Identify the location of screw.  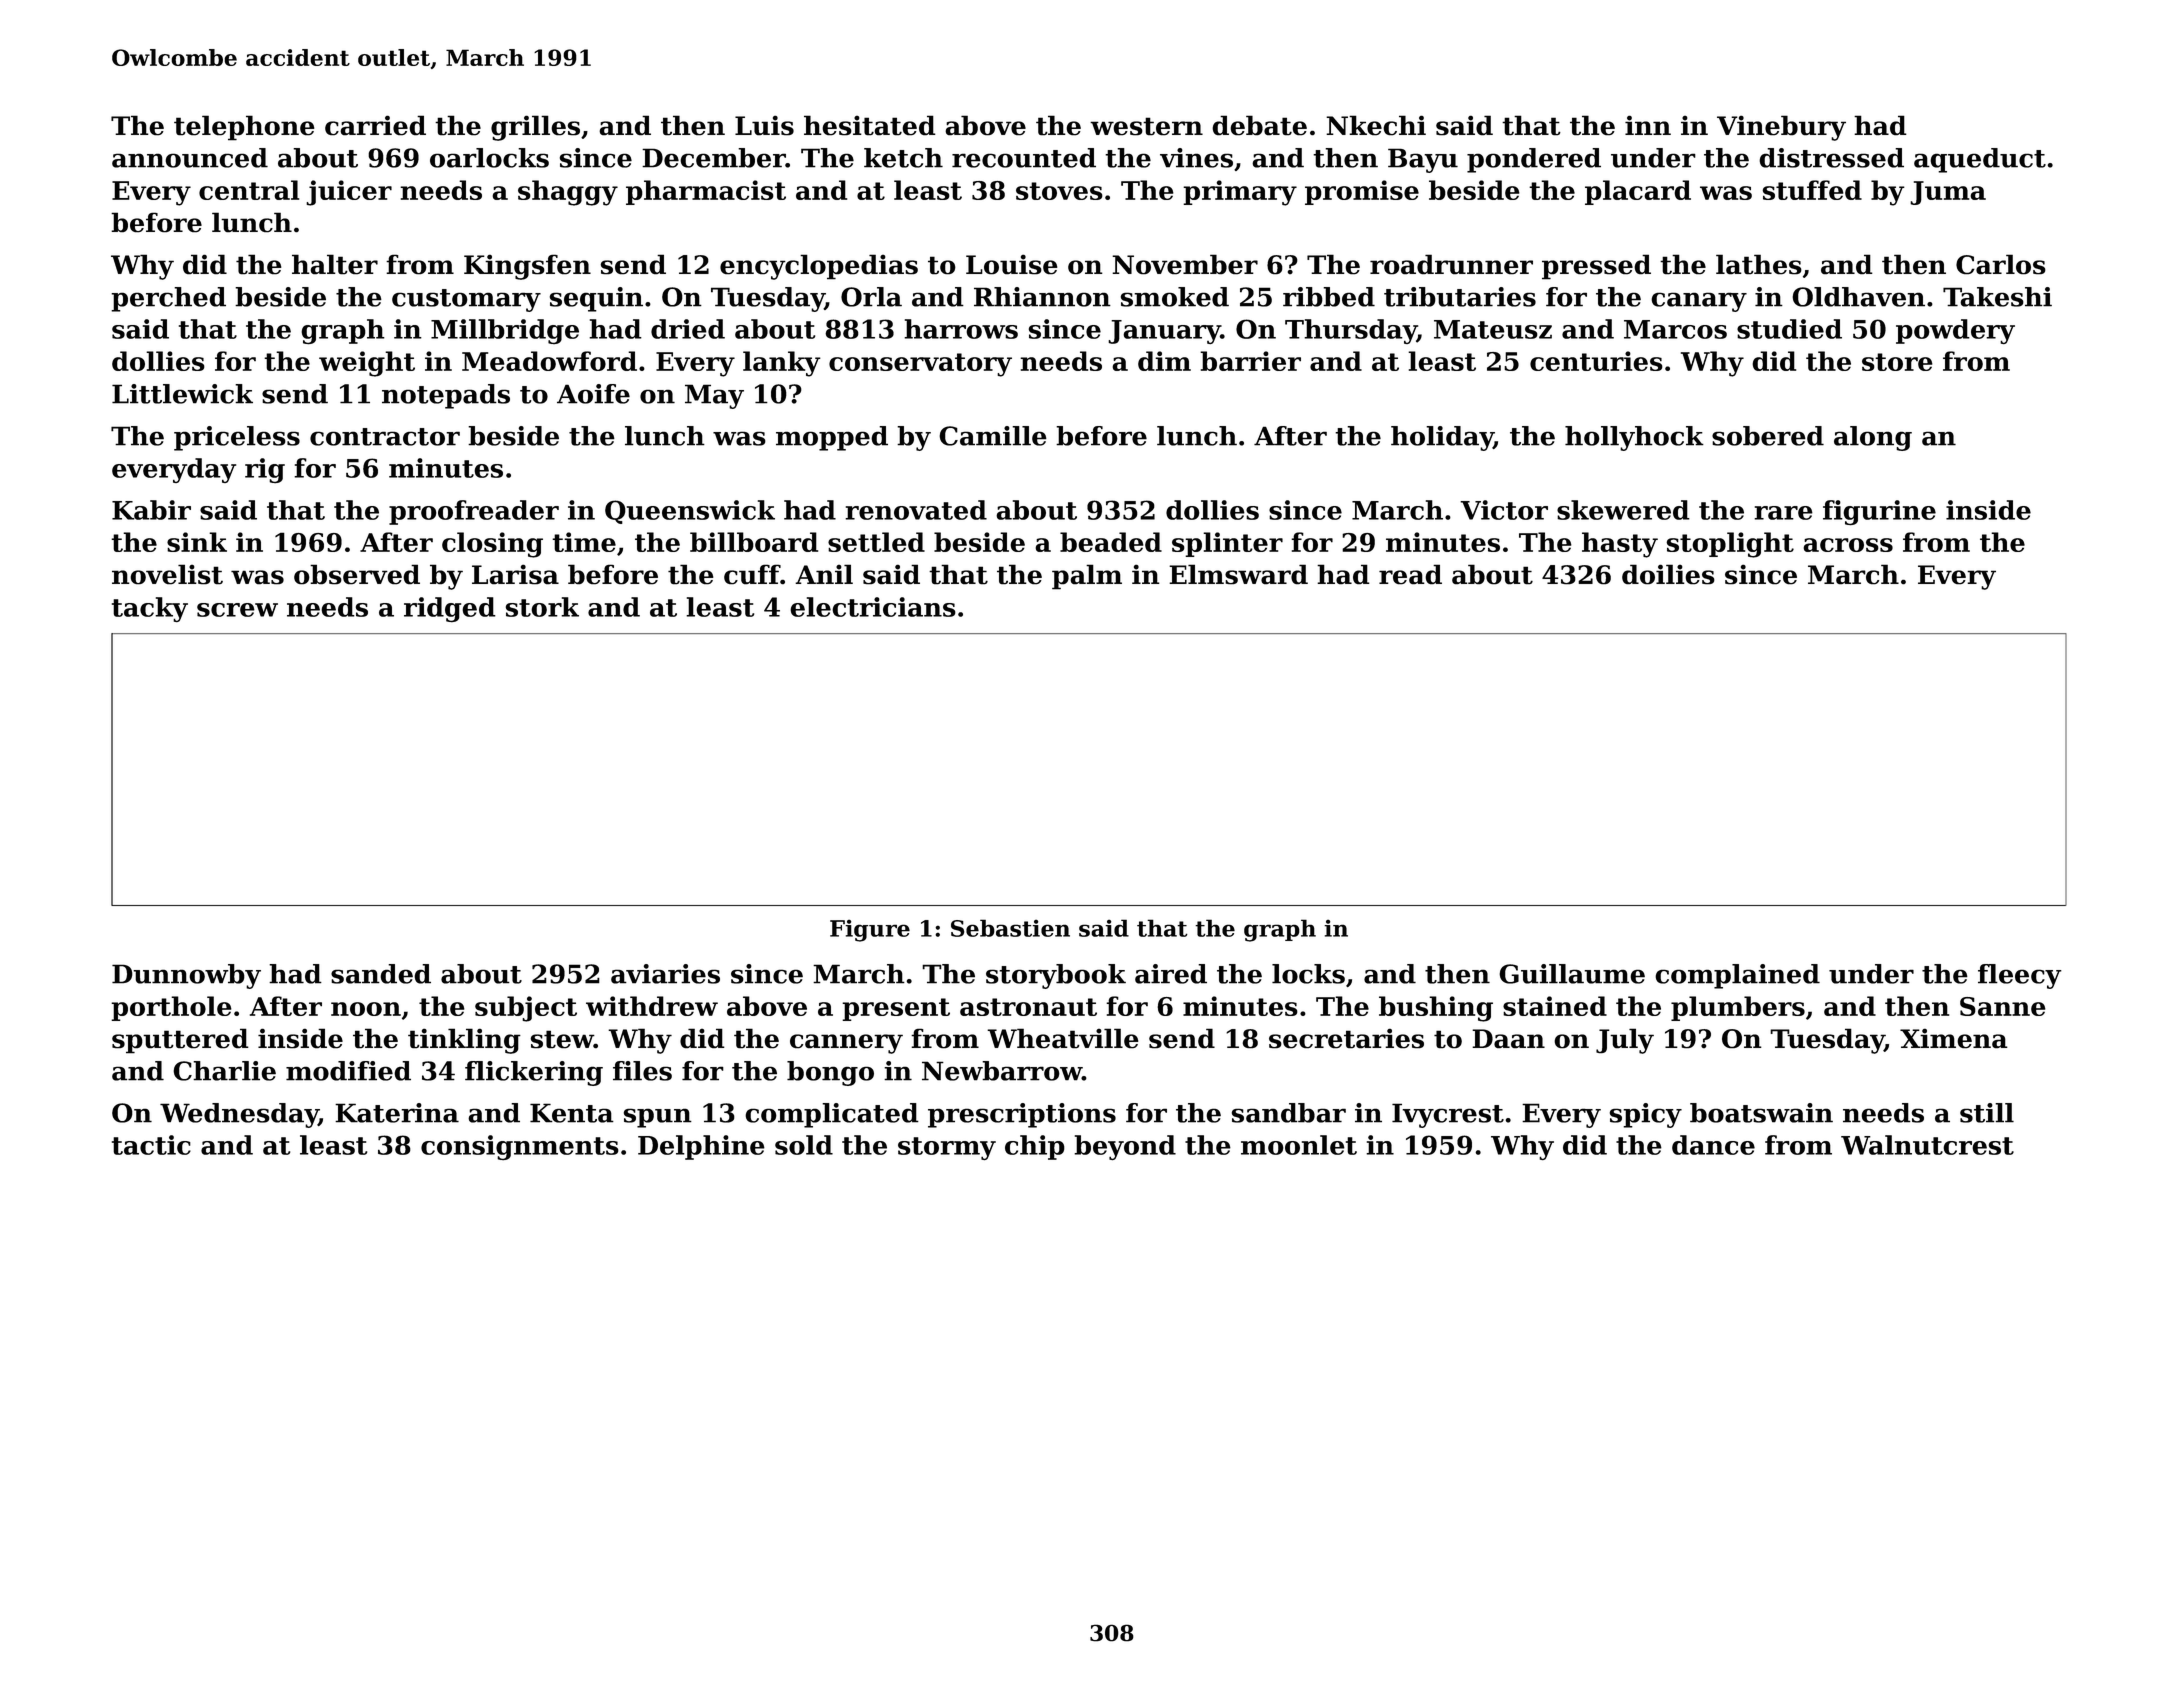
(237, 610).
